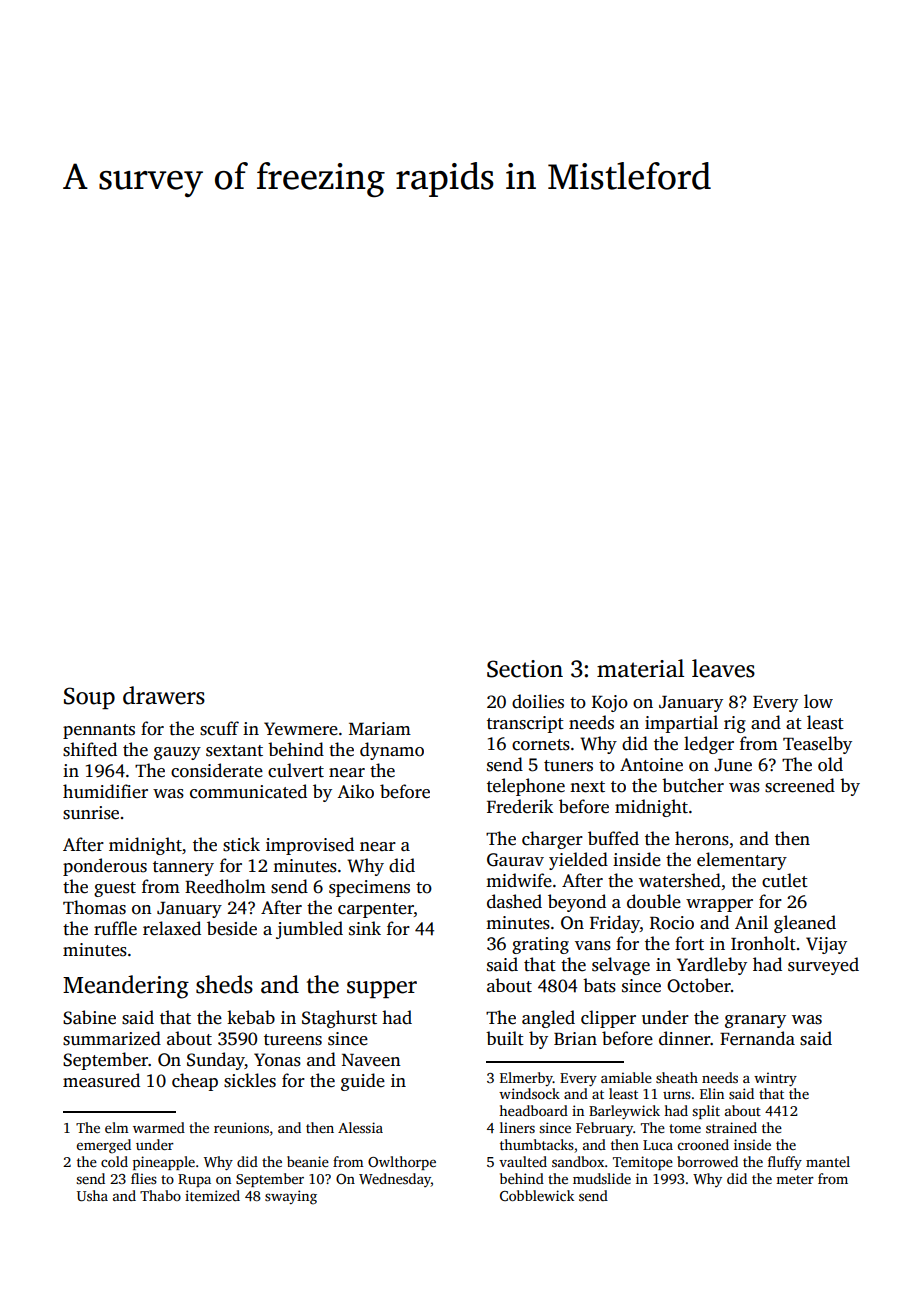  Describe the element at coordinates (164, 695) in the image. I see `drawers` at that location.
